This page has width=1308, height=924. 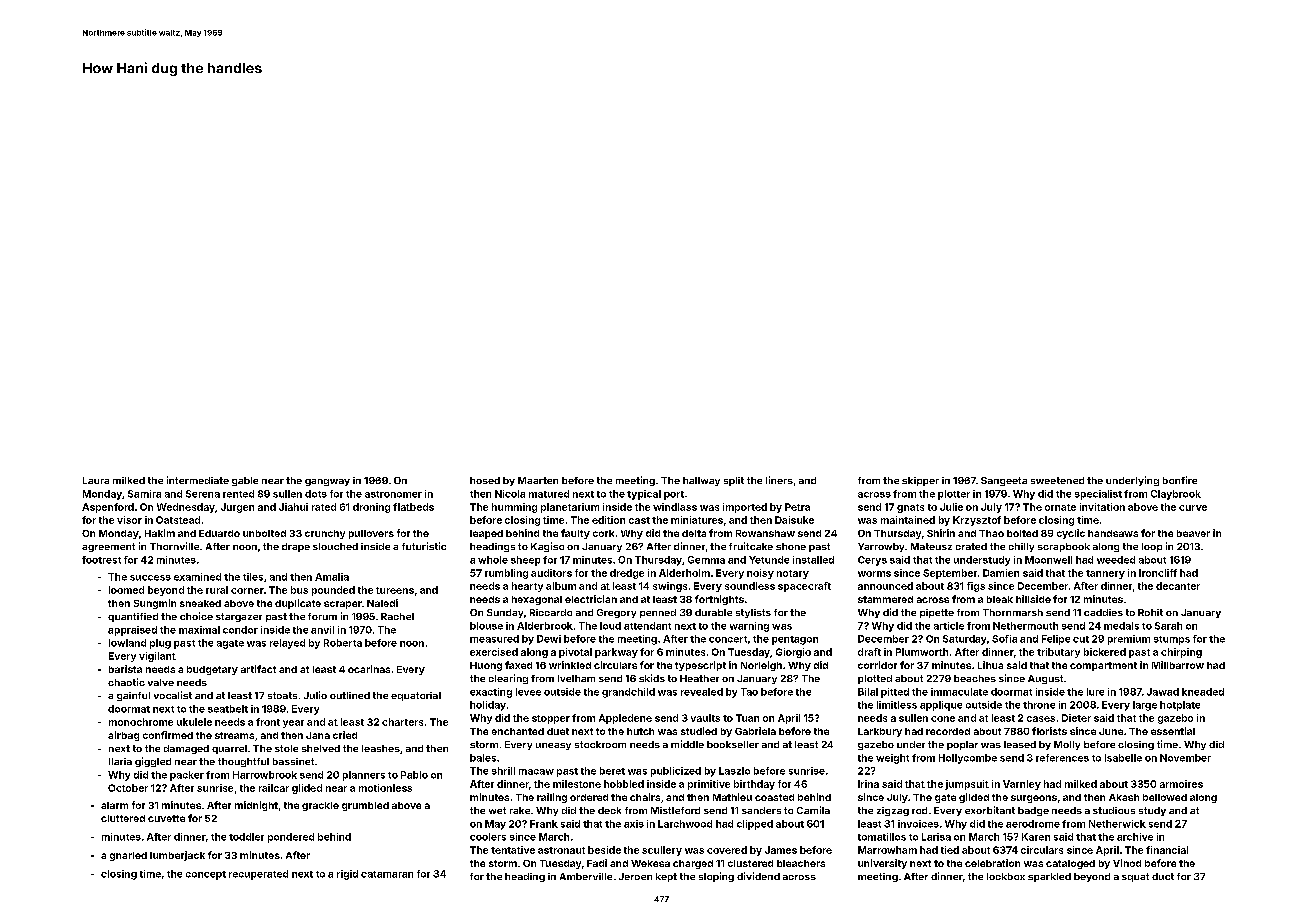 What do you see at coordinates (198, 480) in the page?
I see `intermediate` at bounding box center [198, 480].
